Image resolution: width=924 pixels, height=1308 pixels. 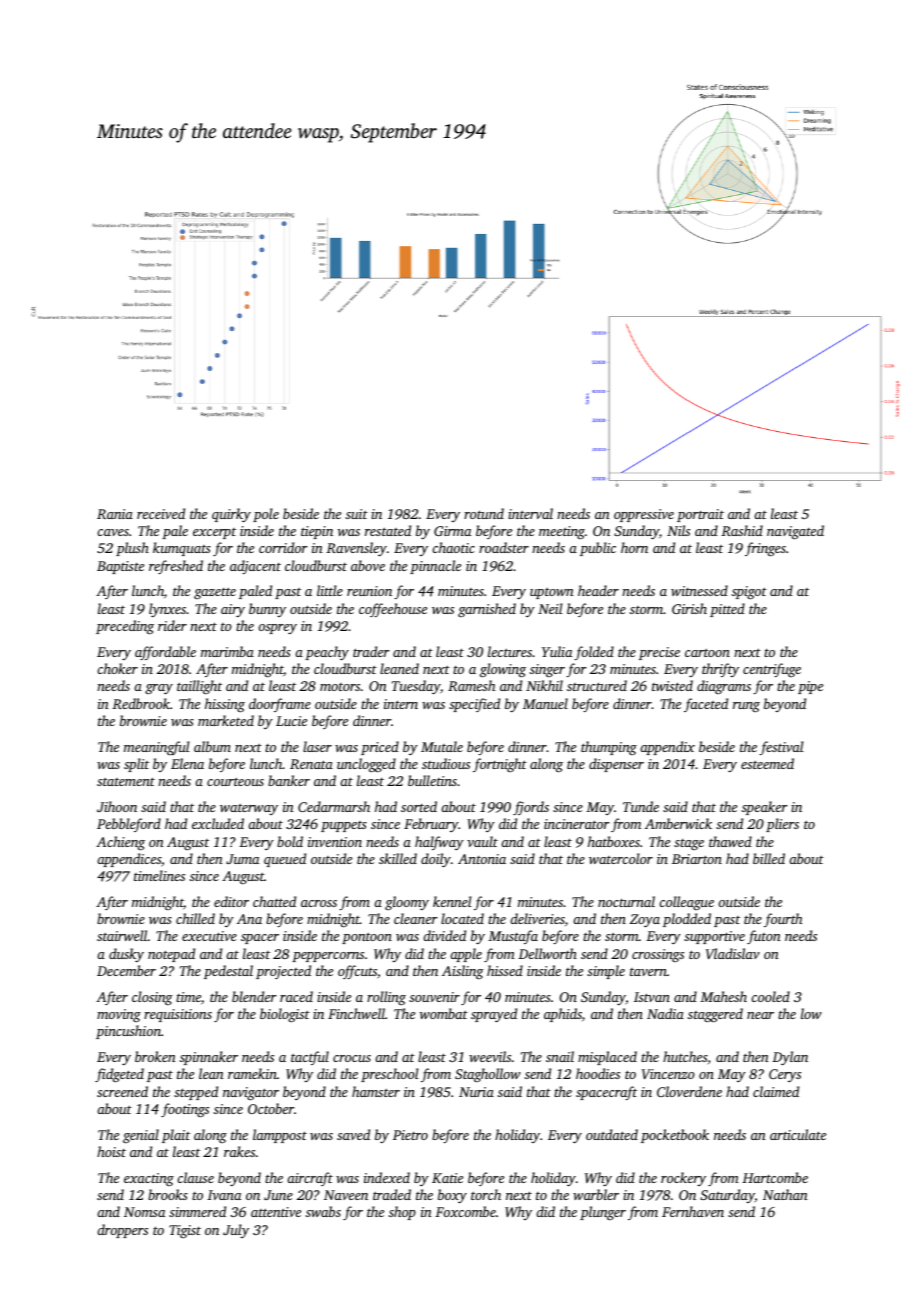 What do you see at coordinates (266, 515) in the screenshot?
I see `pole` at bounding box center [266, 515].
